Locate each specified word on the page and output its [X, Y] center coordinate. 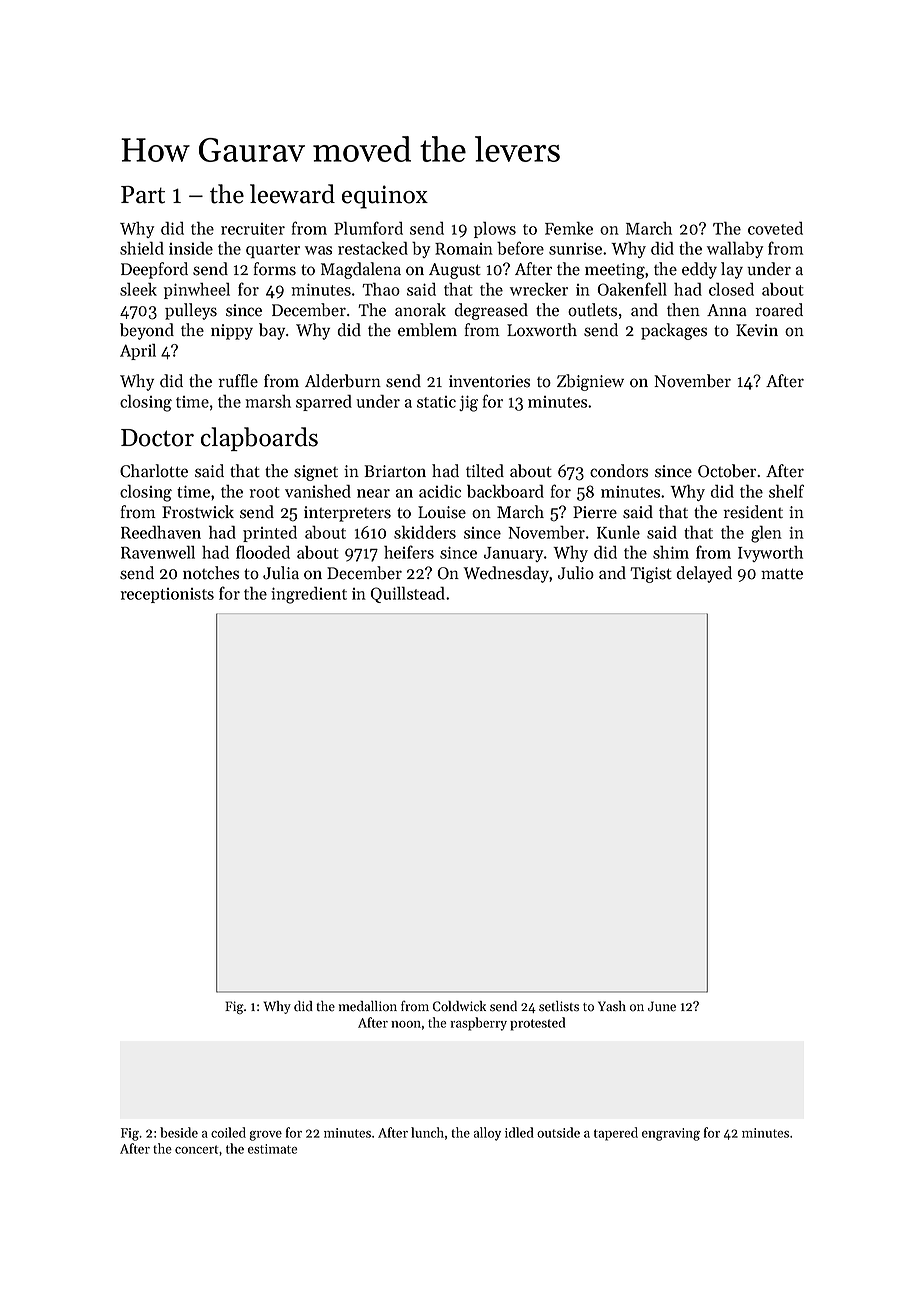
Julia [281, 573]
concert [196, 1149]
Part [143, 195]
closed [731, 289]
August [455, 271]
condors [619, 471]
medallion [368, 1006]
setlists [559, 1006]
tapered [616, 1134]
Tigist [651, 575]
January [513, 554]
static [436, 402]
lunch [427, 1132]
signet [316, 473]
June [662, 1006]
